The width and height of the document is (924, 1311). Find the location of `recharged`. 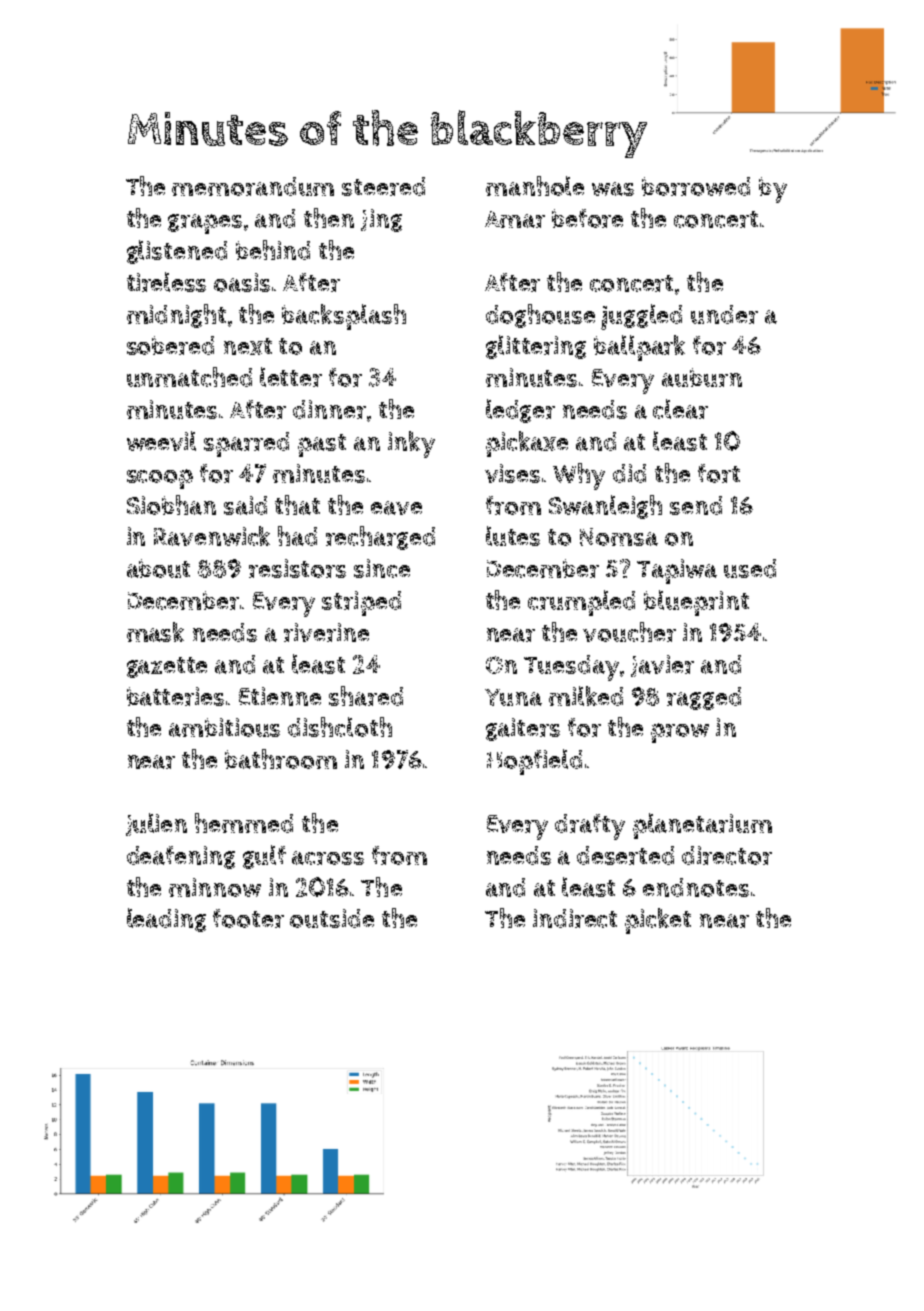

recharged is located at coordinates (380, 538).
